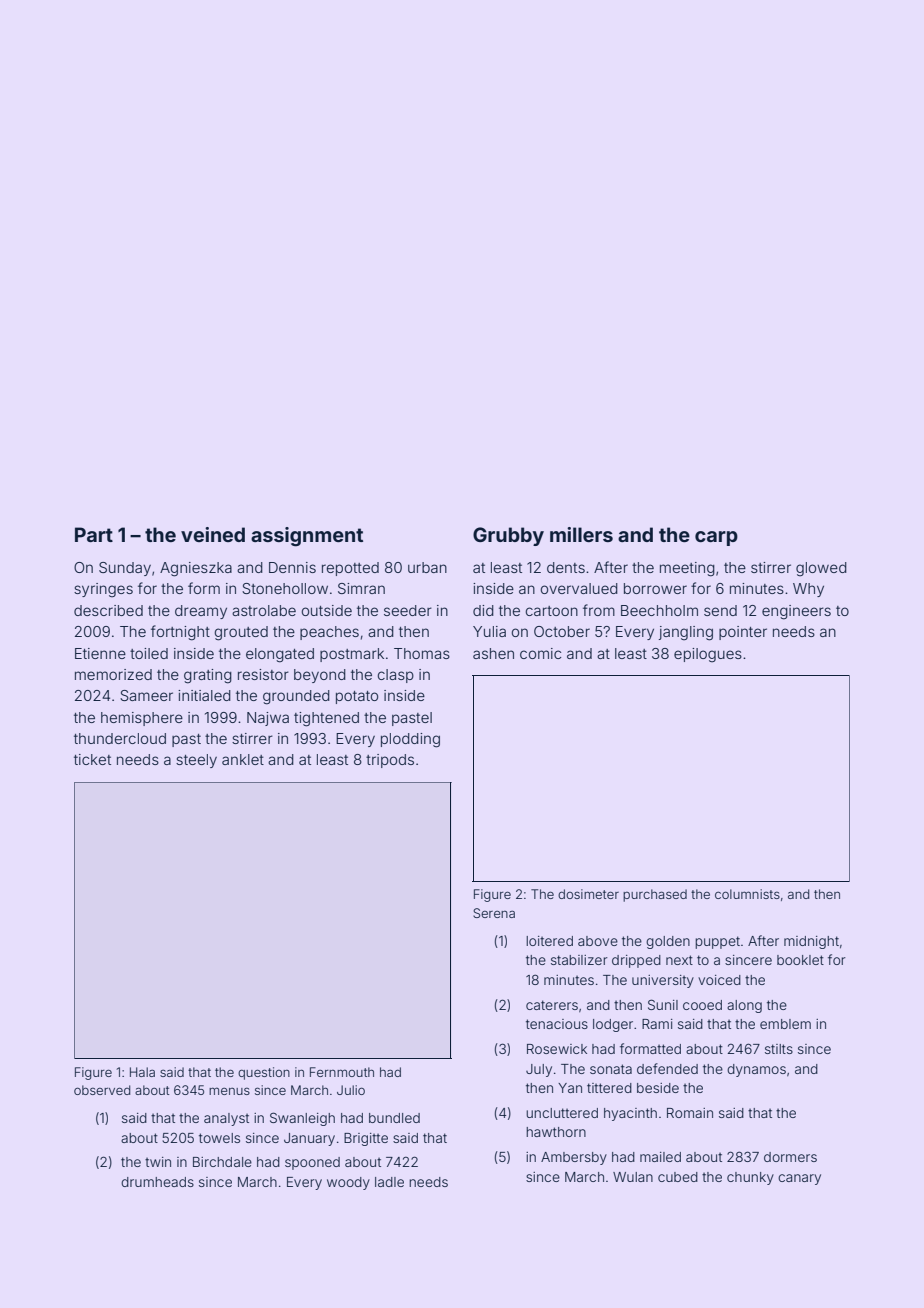 This screenshot has width=924, height=1308. What do you see at coordinates (549, 941) in the screenshot?
I see `loitered` at bounding box center [549, 941].
